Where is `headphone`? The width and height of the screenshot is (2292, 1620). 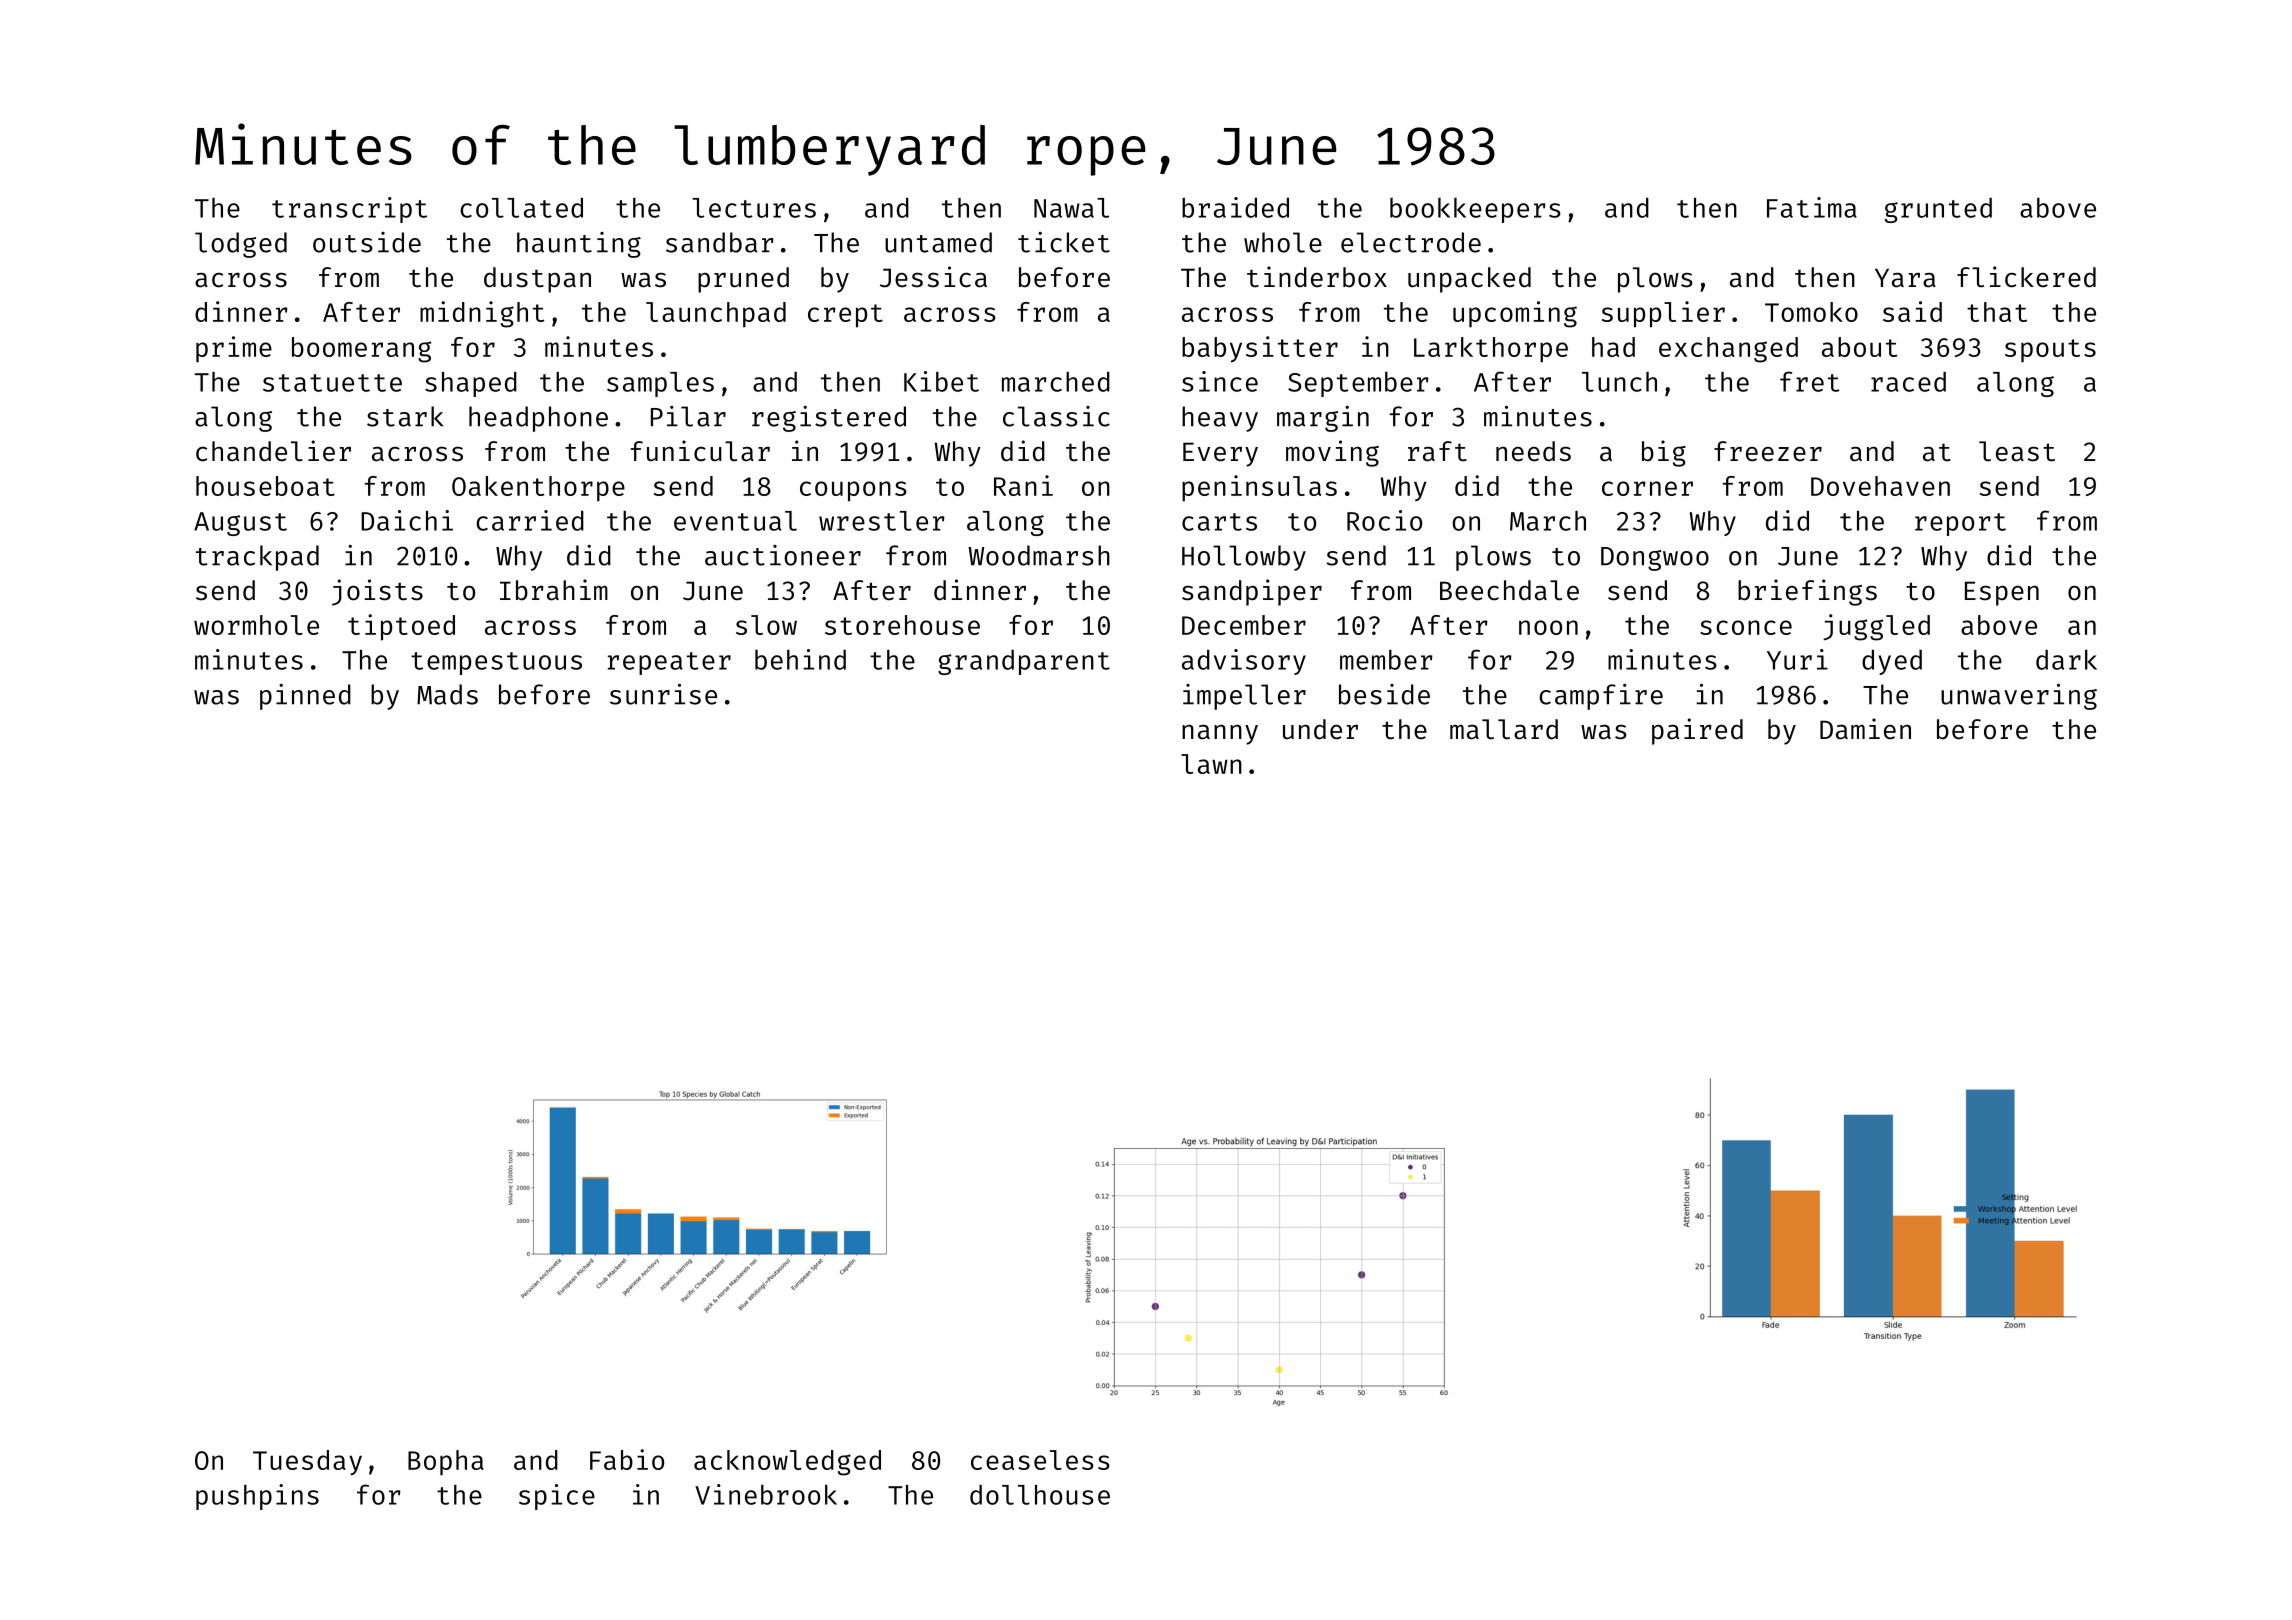
headphone is located at coordinates (538, 419).
